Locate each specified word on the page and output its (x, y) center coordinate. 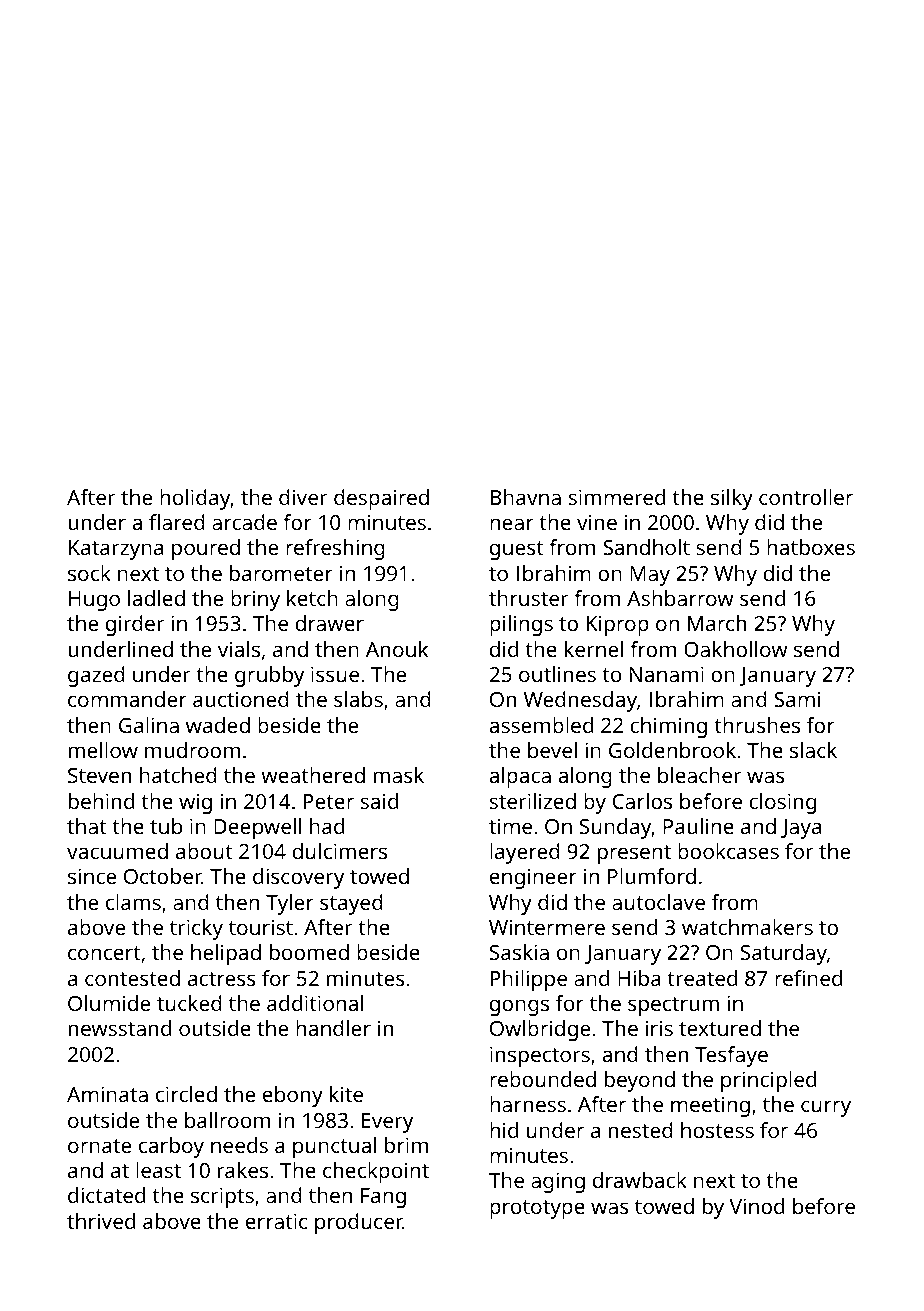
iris (659, 1028)
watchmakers (747, 927)
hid (504, 1130)
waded (218, 725)
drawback (640, 1180)
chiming (668, 727)
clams (133, 902)
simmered (617, 497)
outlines (557, 674)
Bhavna (526, 497)
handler (333, 1028)
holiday (195, 499)
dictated (106, 1195)
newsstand (120, 1028)
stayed (351, 904)
